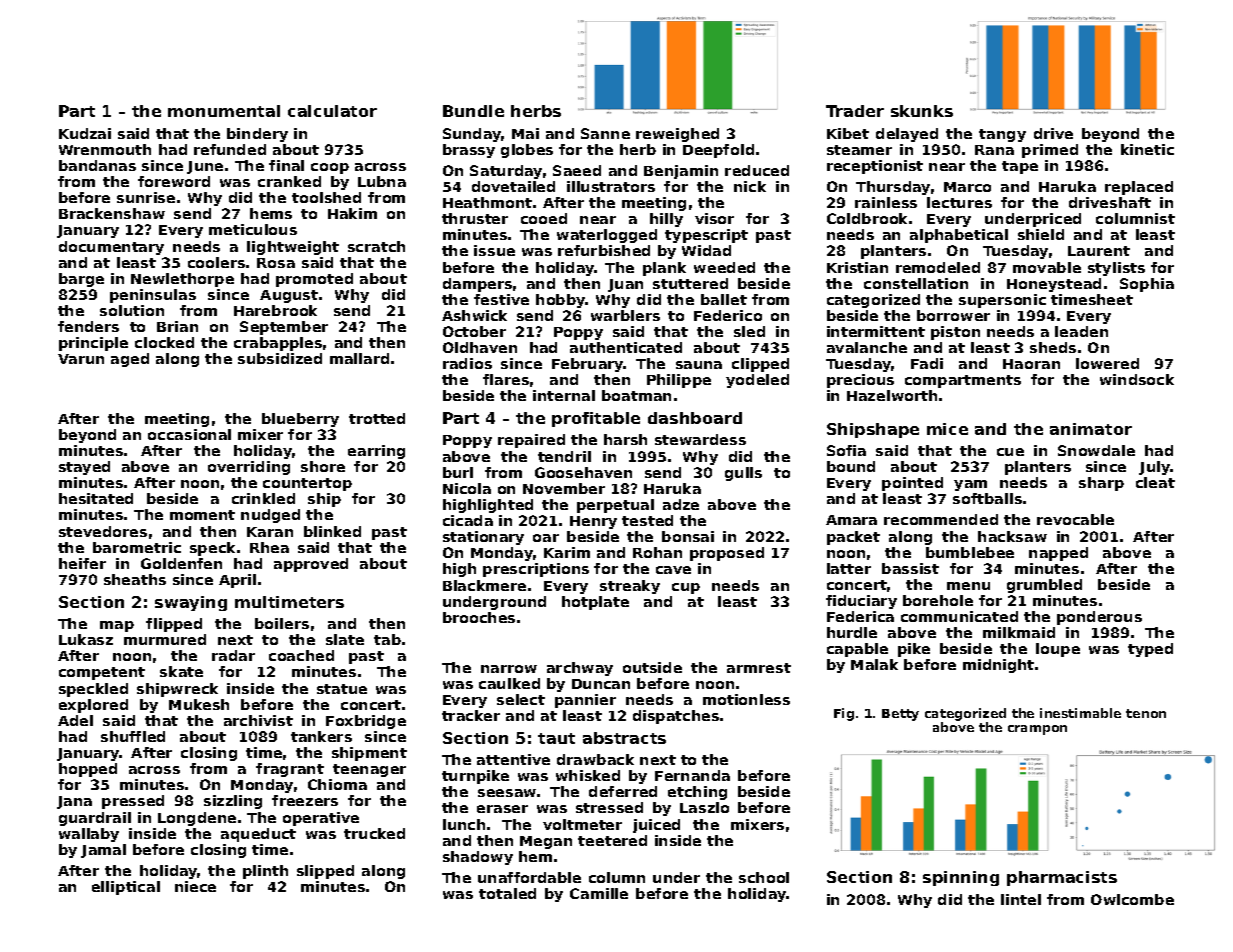 The height and width of the screenshot is (952, 1233). Describe the element at coordinates (475, 218) in the screenshot. I see `thruster` at that location.
